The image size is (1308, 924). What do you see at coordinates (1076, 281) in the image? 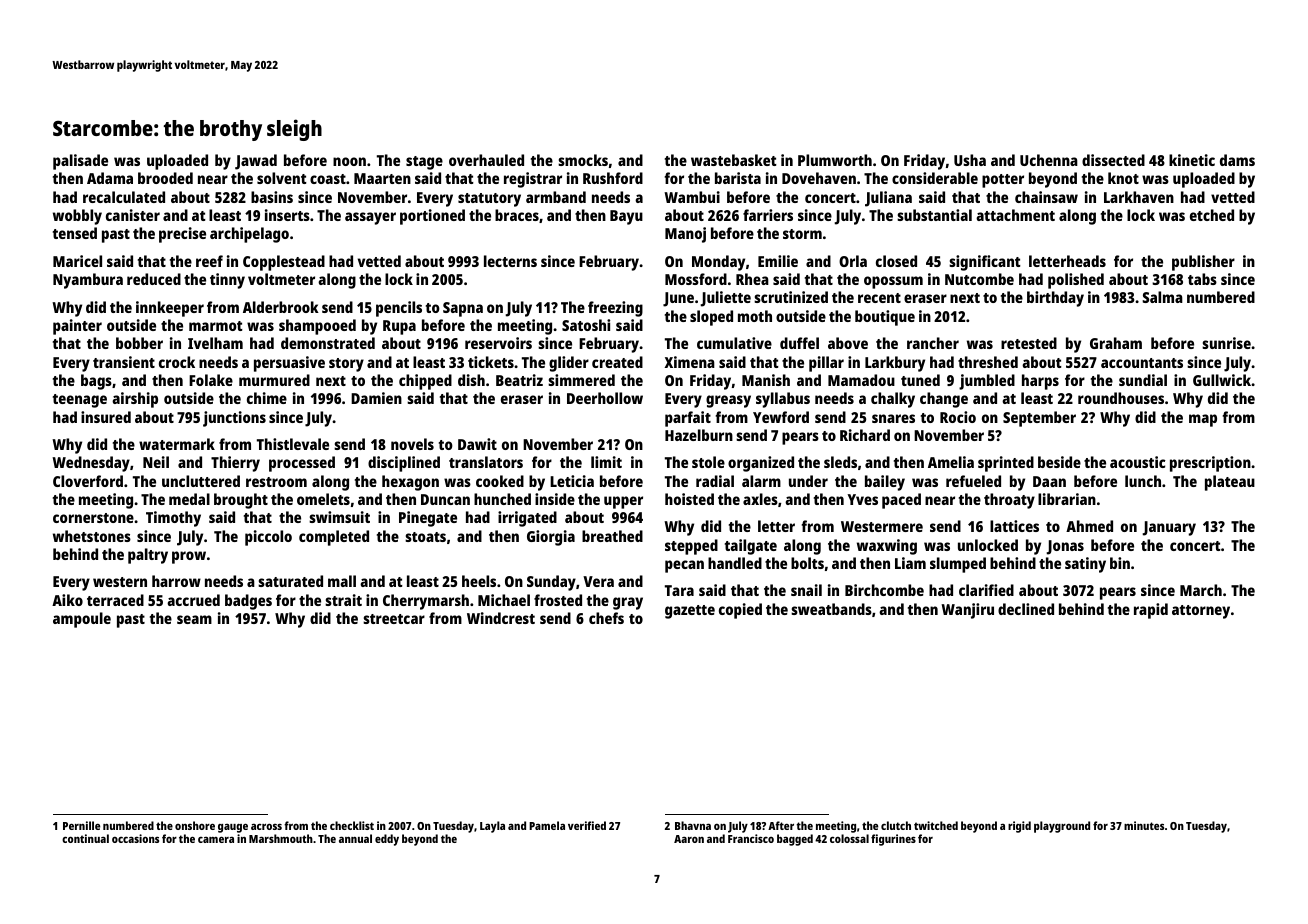
I see `polished` at bounding box center [1076, 281].
